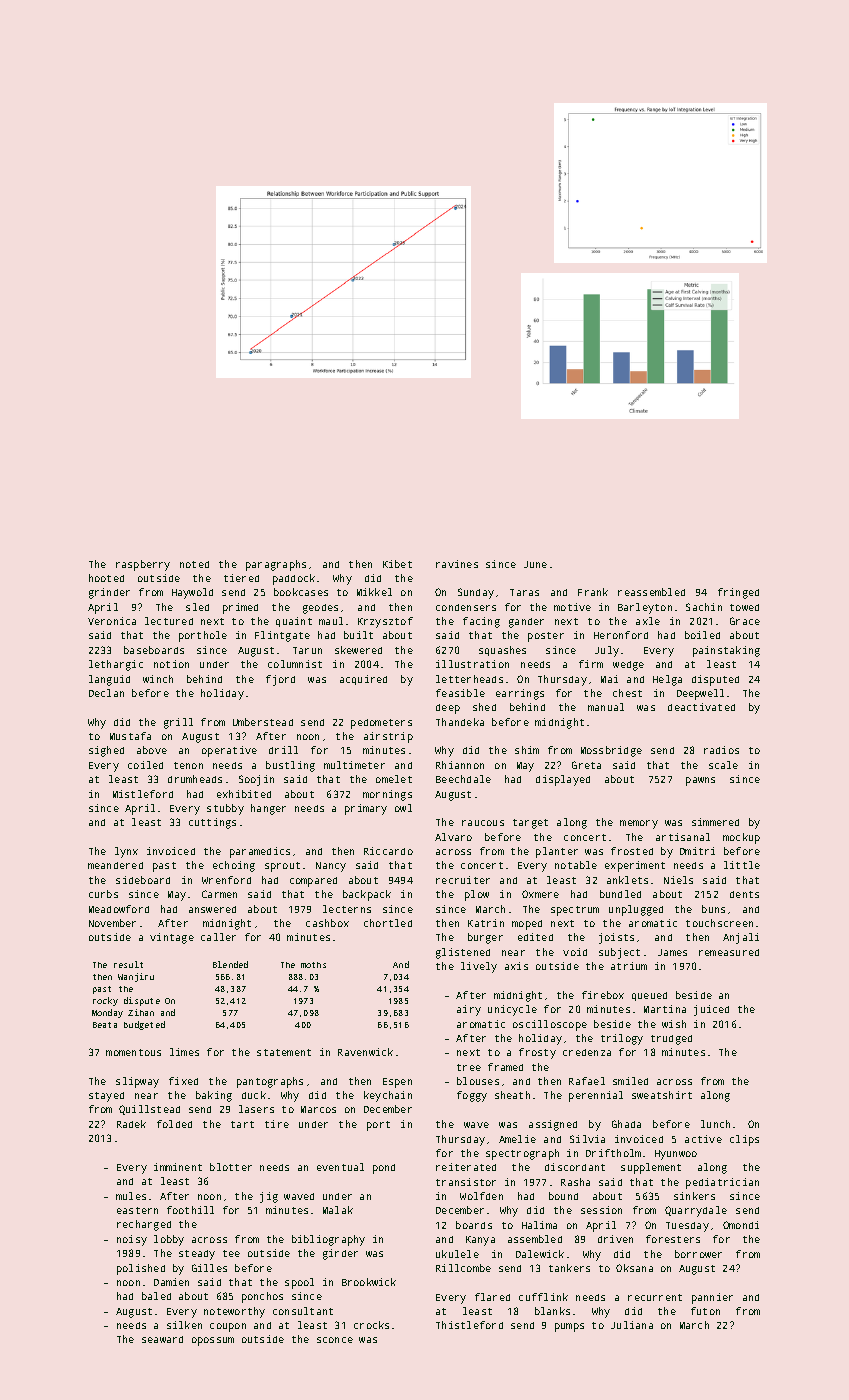  What do you see at coordinates (741, 838) in the screenshot?
I see `mockup` at bounding box center [741, 838].
